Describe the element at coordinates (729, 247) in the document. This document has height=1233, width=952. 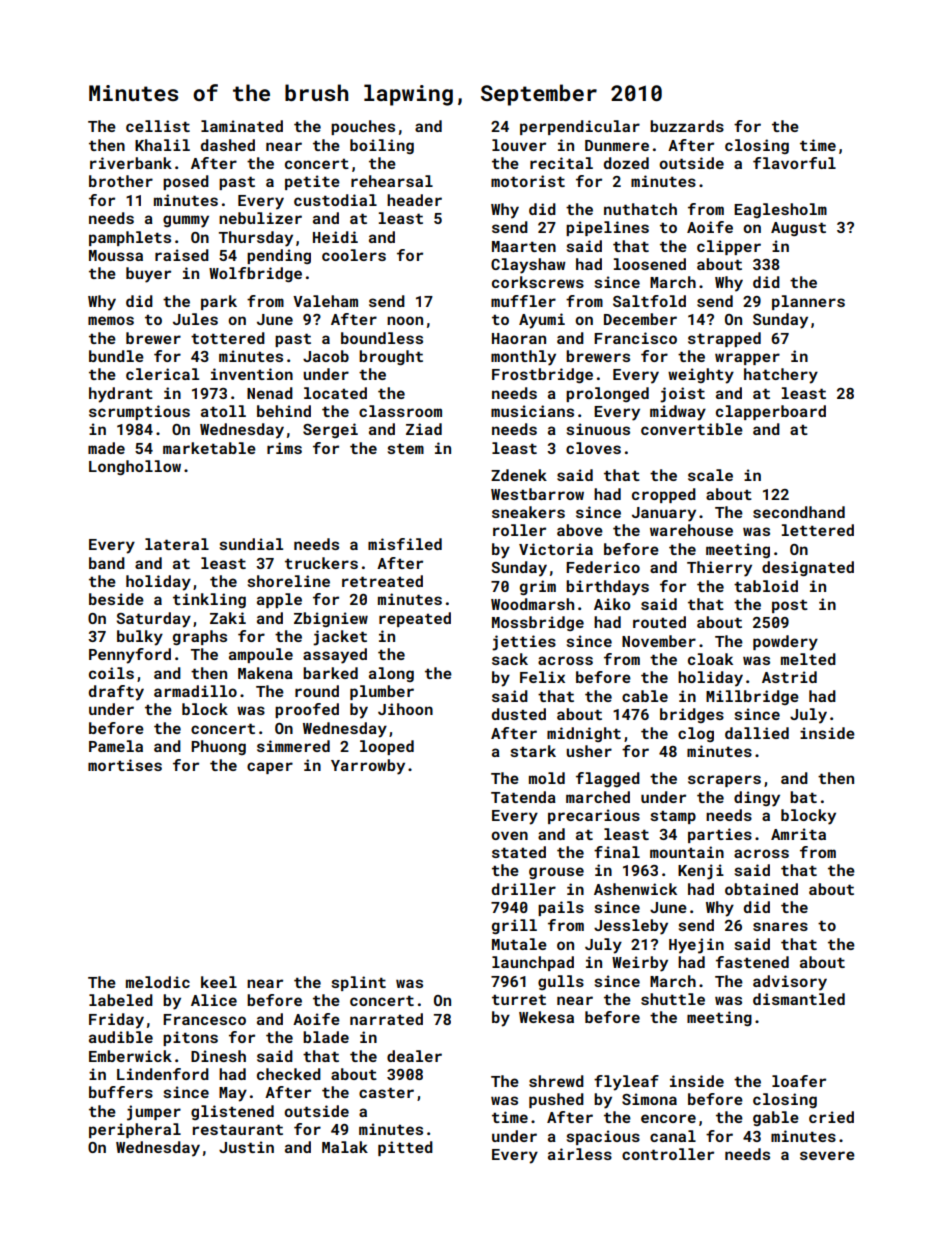
I see `clipper` at that location.
